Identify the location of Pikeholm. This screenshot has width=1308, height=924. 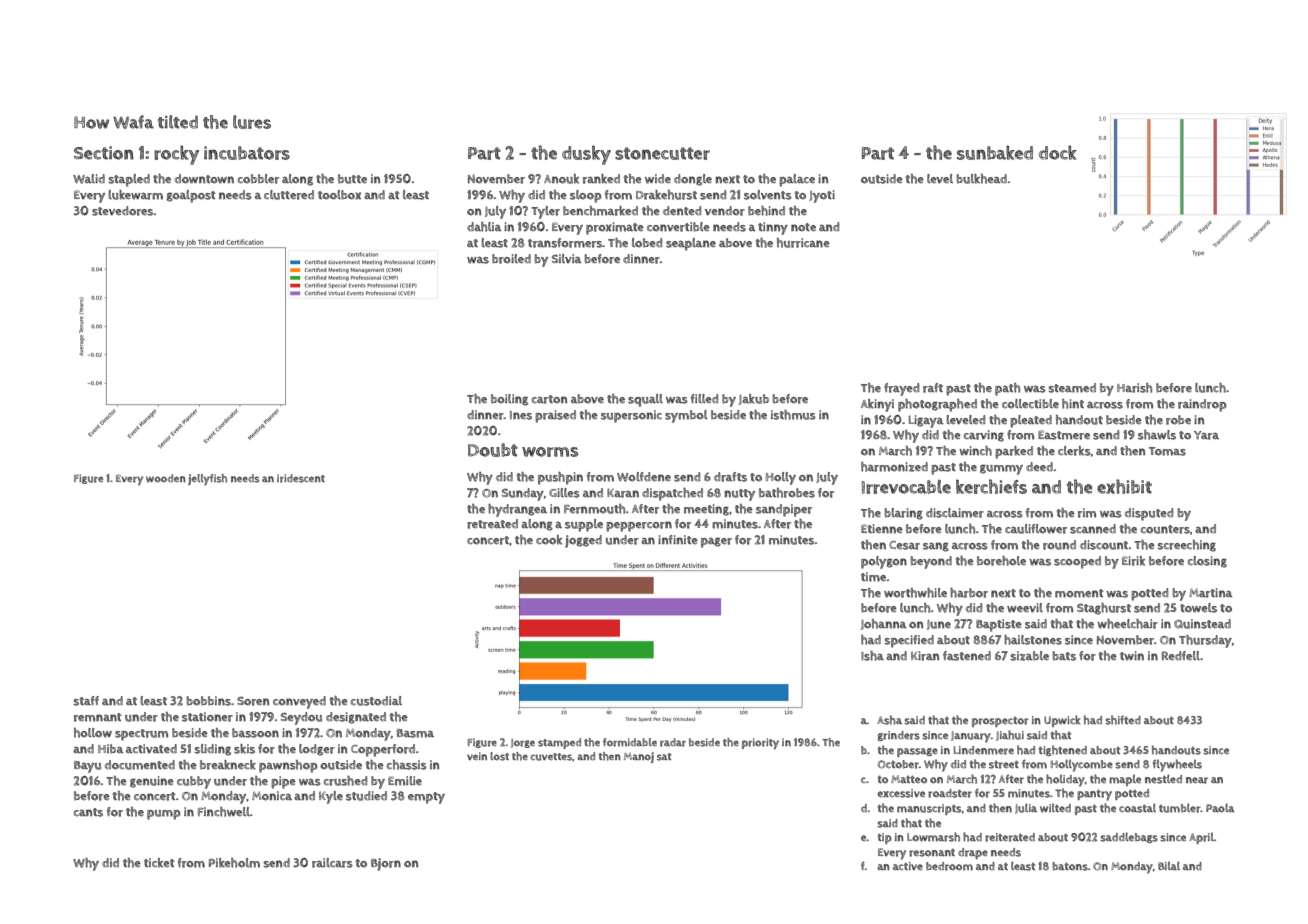
(234, 863).
